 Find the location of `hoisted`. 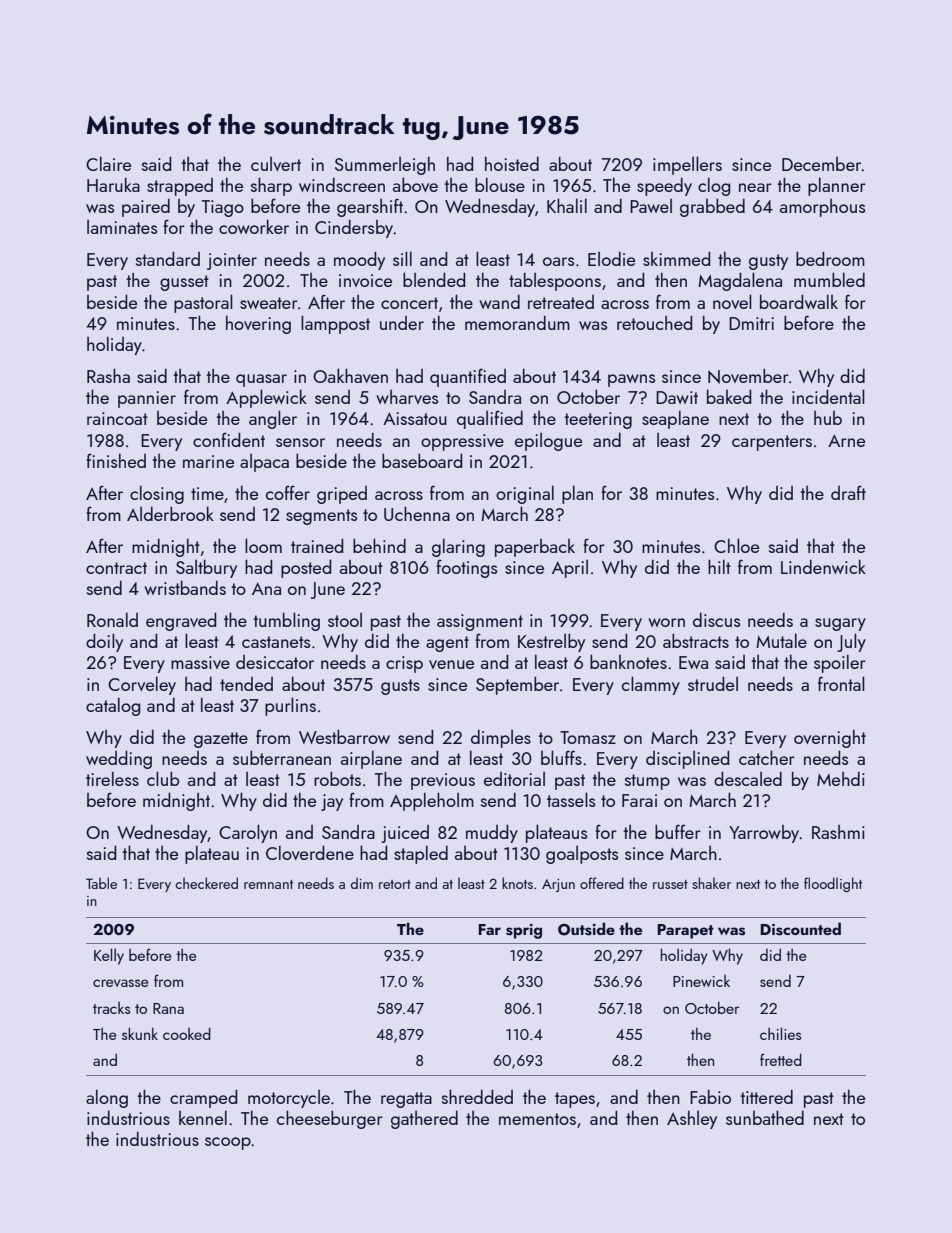

hoisted is located at coordinates (512, 163).
